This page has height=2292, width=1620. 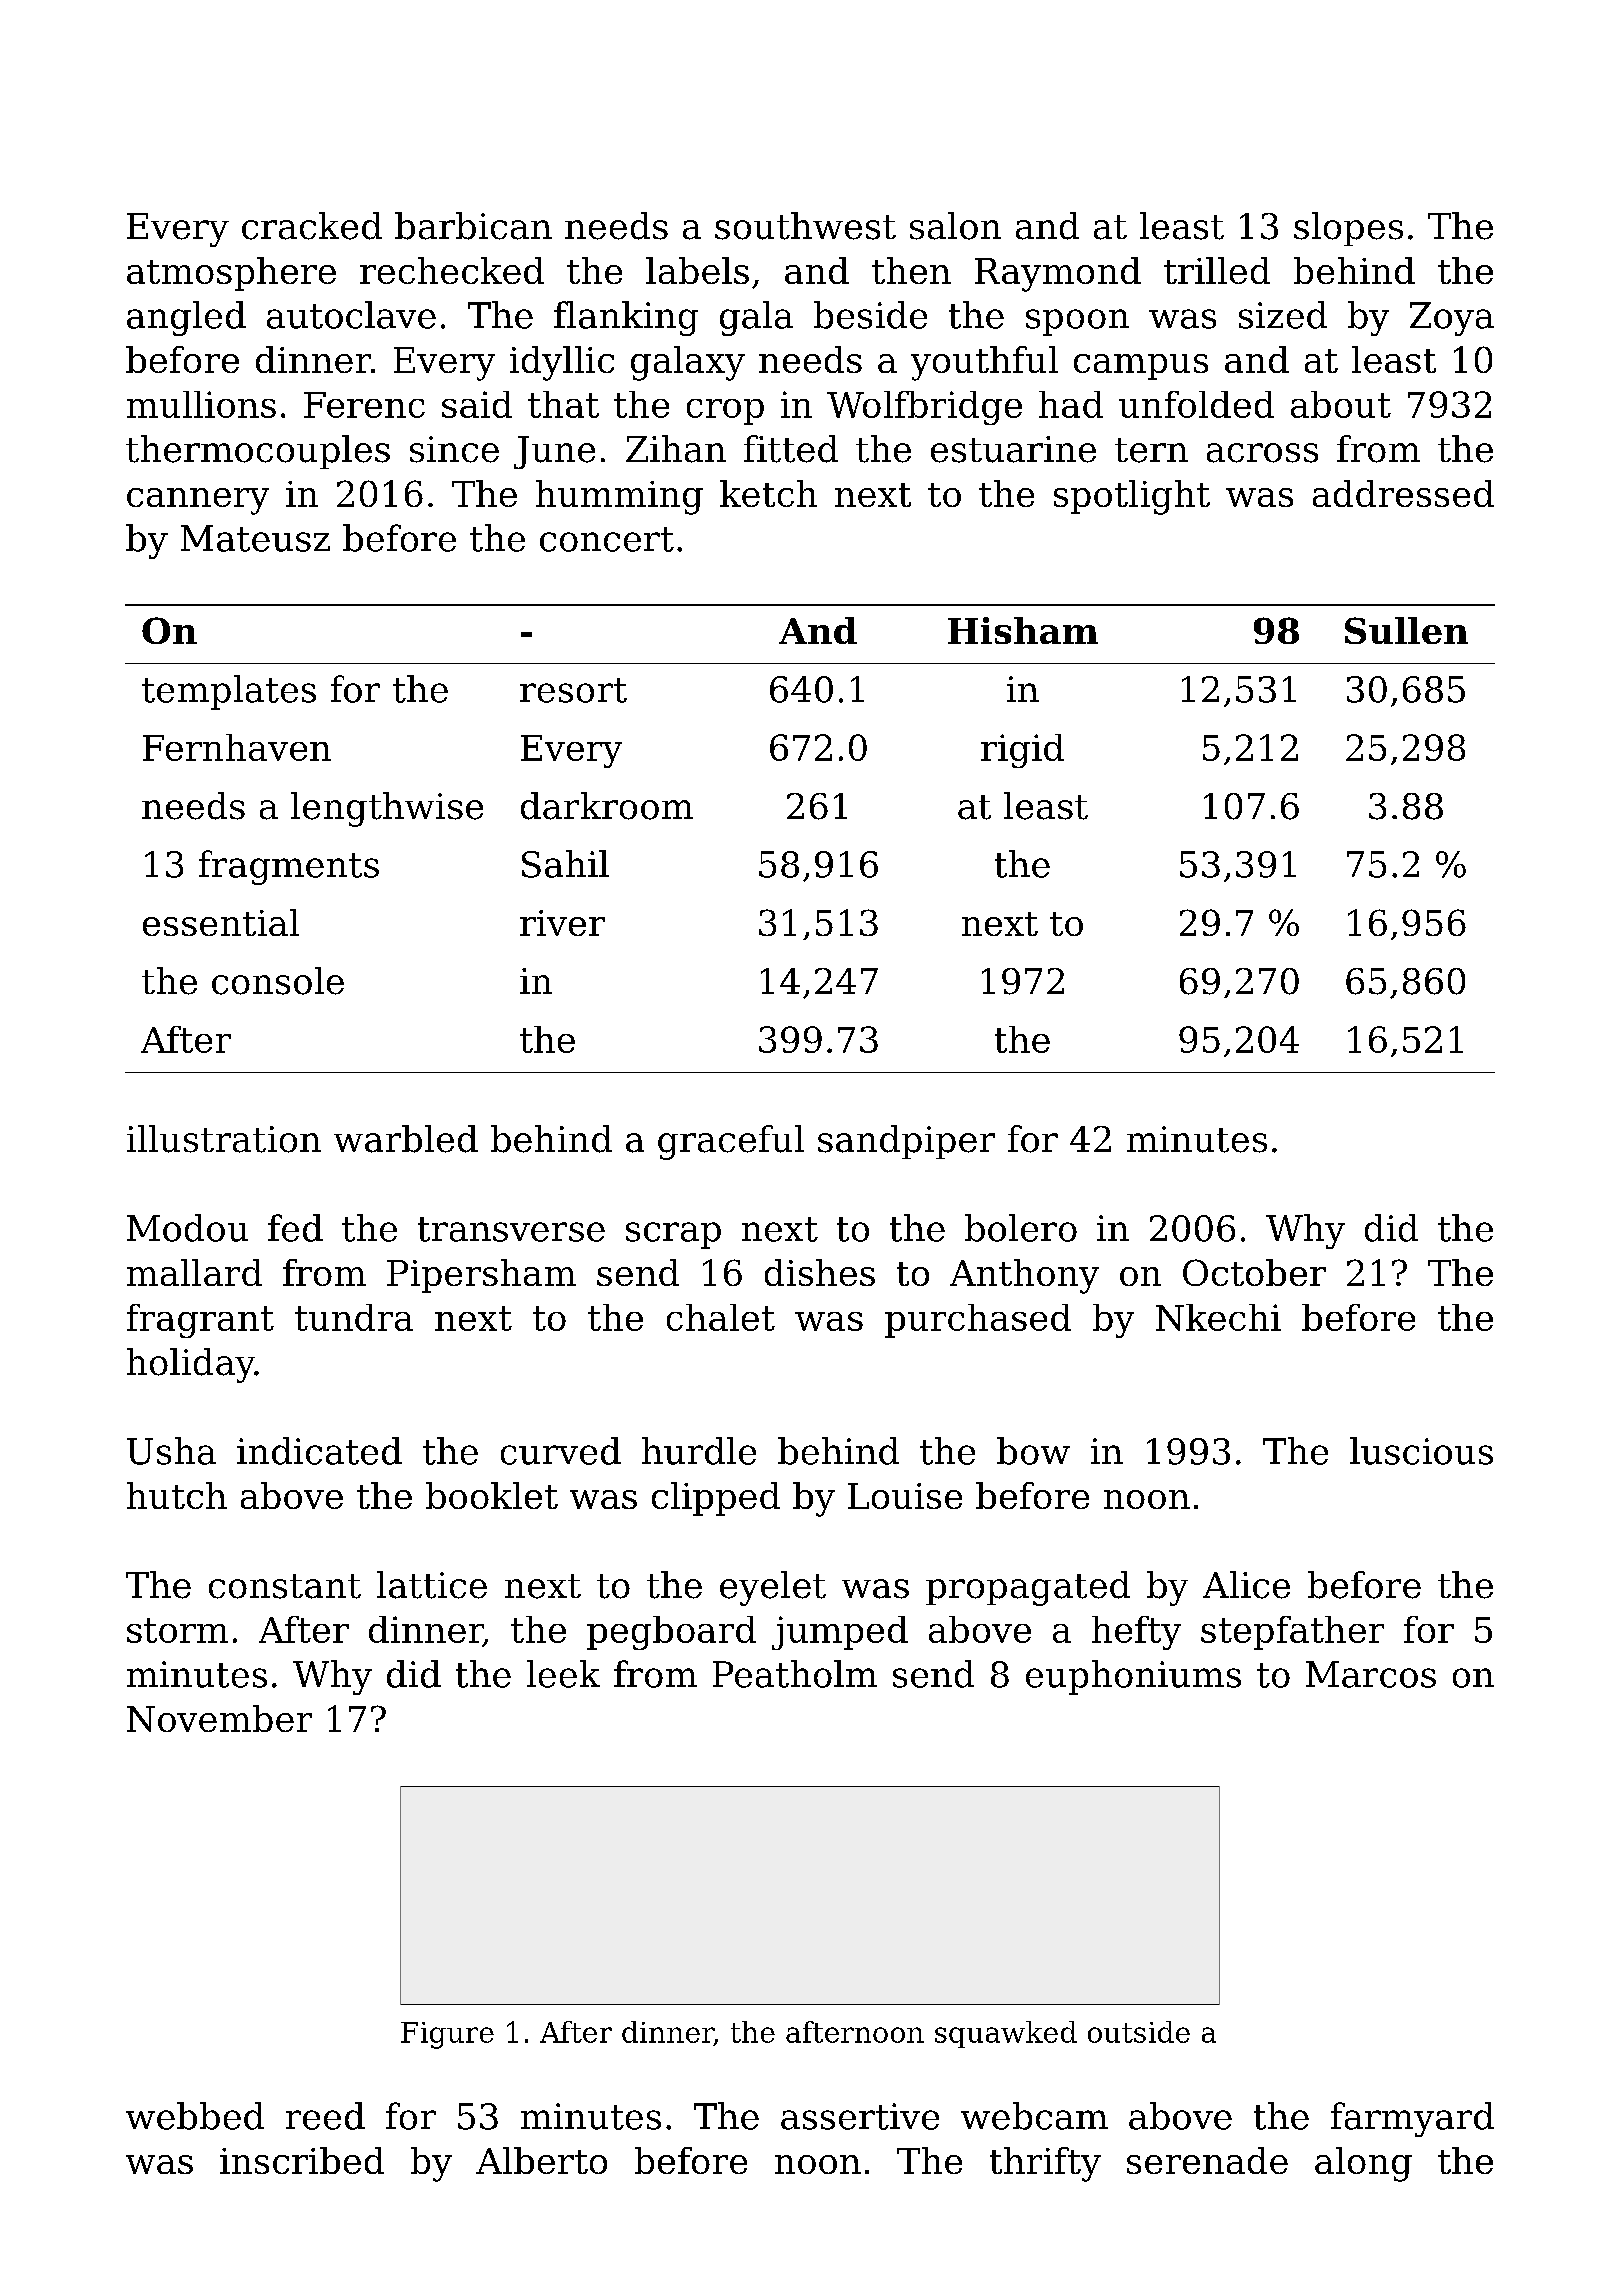 I want to click on serenade, so click(x=1207, y=2160).
